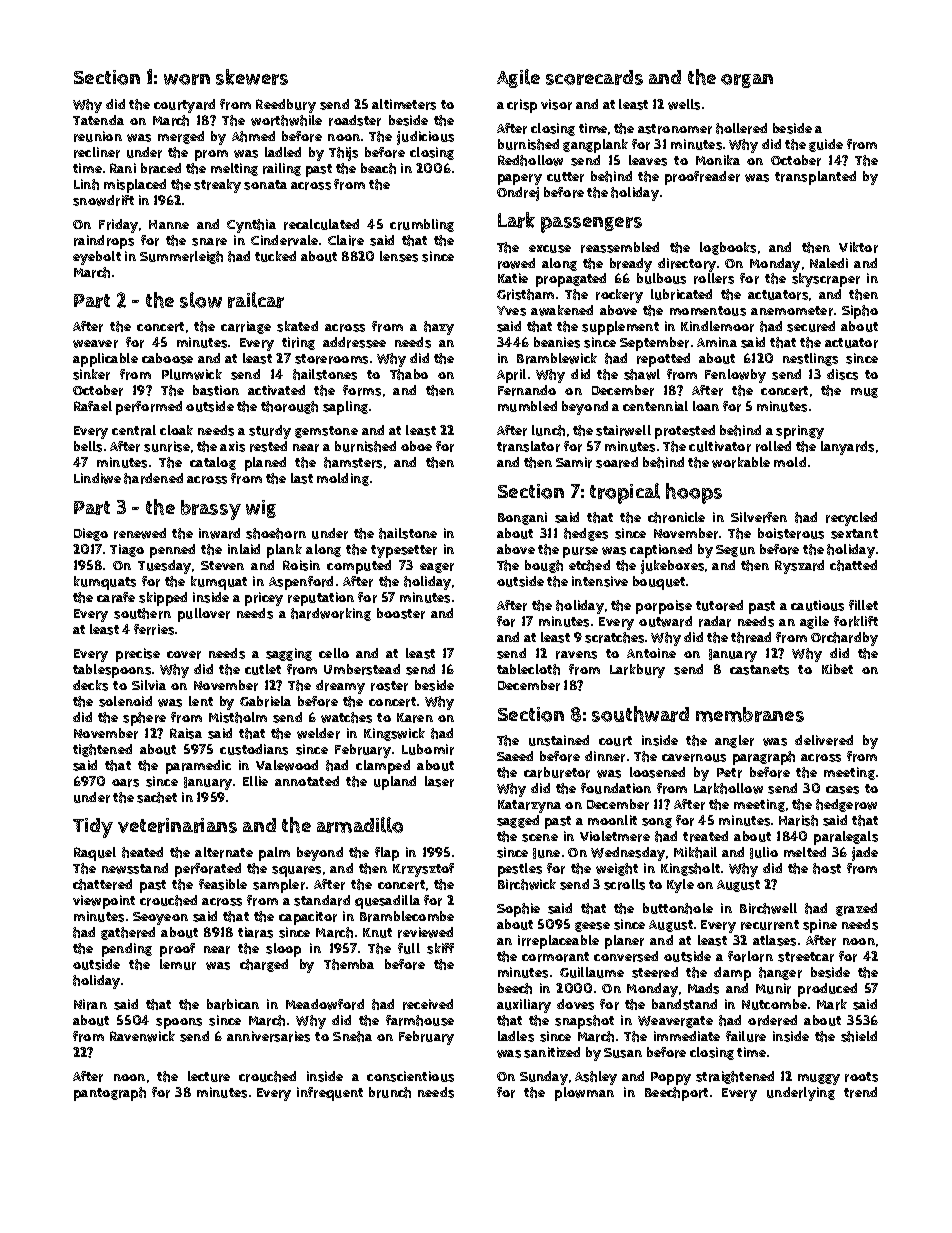 The width and height of the screenshot is (952, 1233). What do you see at coordinates (352, 1036) in the screenshot?
I see `Sneha` at bounding box center [352, 1036].
